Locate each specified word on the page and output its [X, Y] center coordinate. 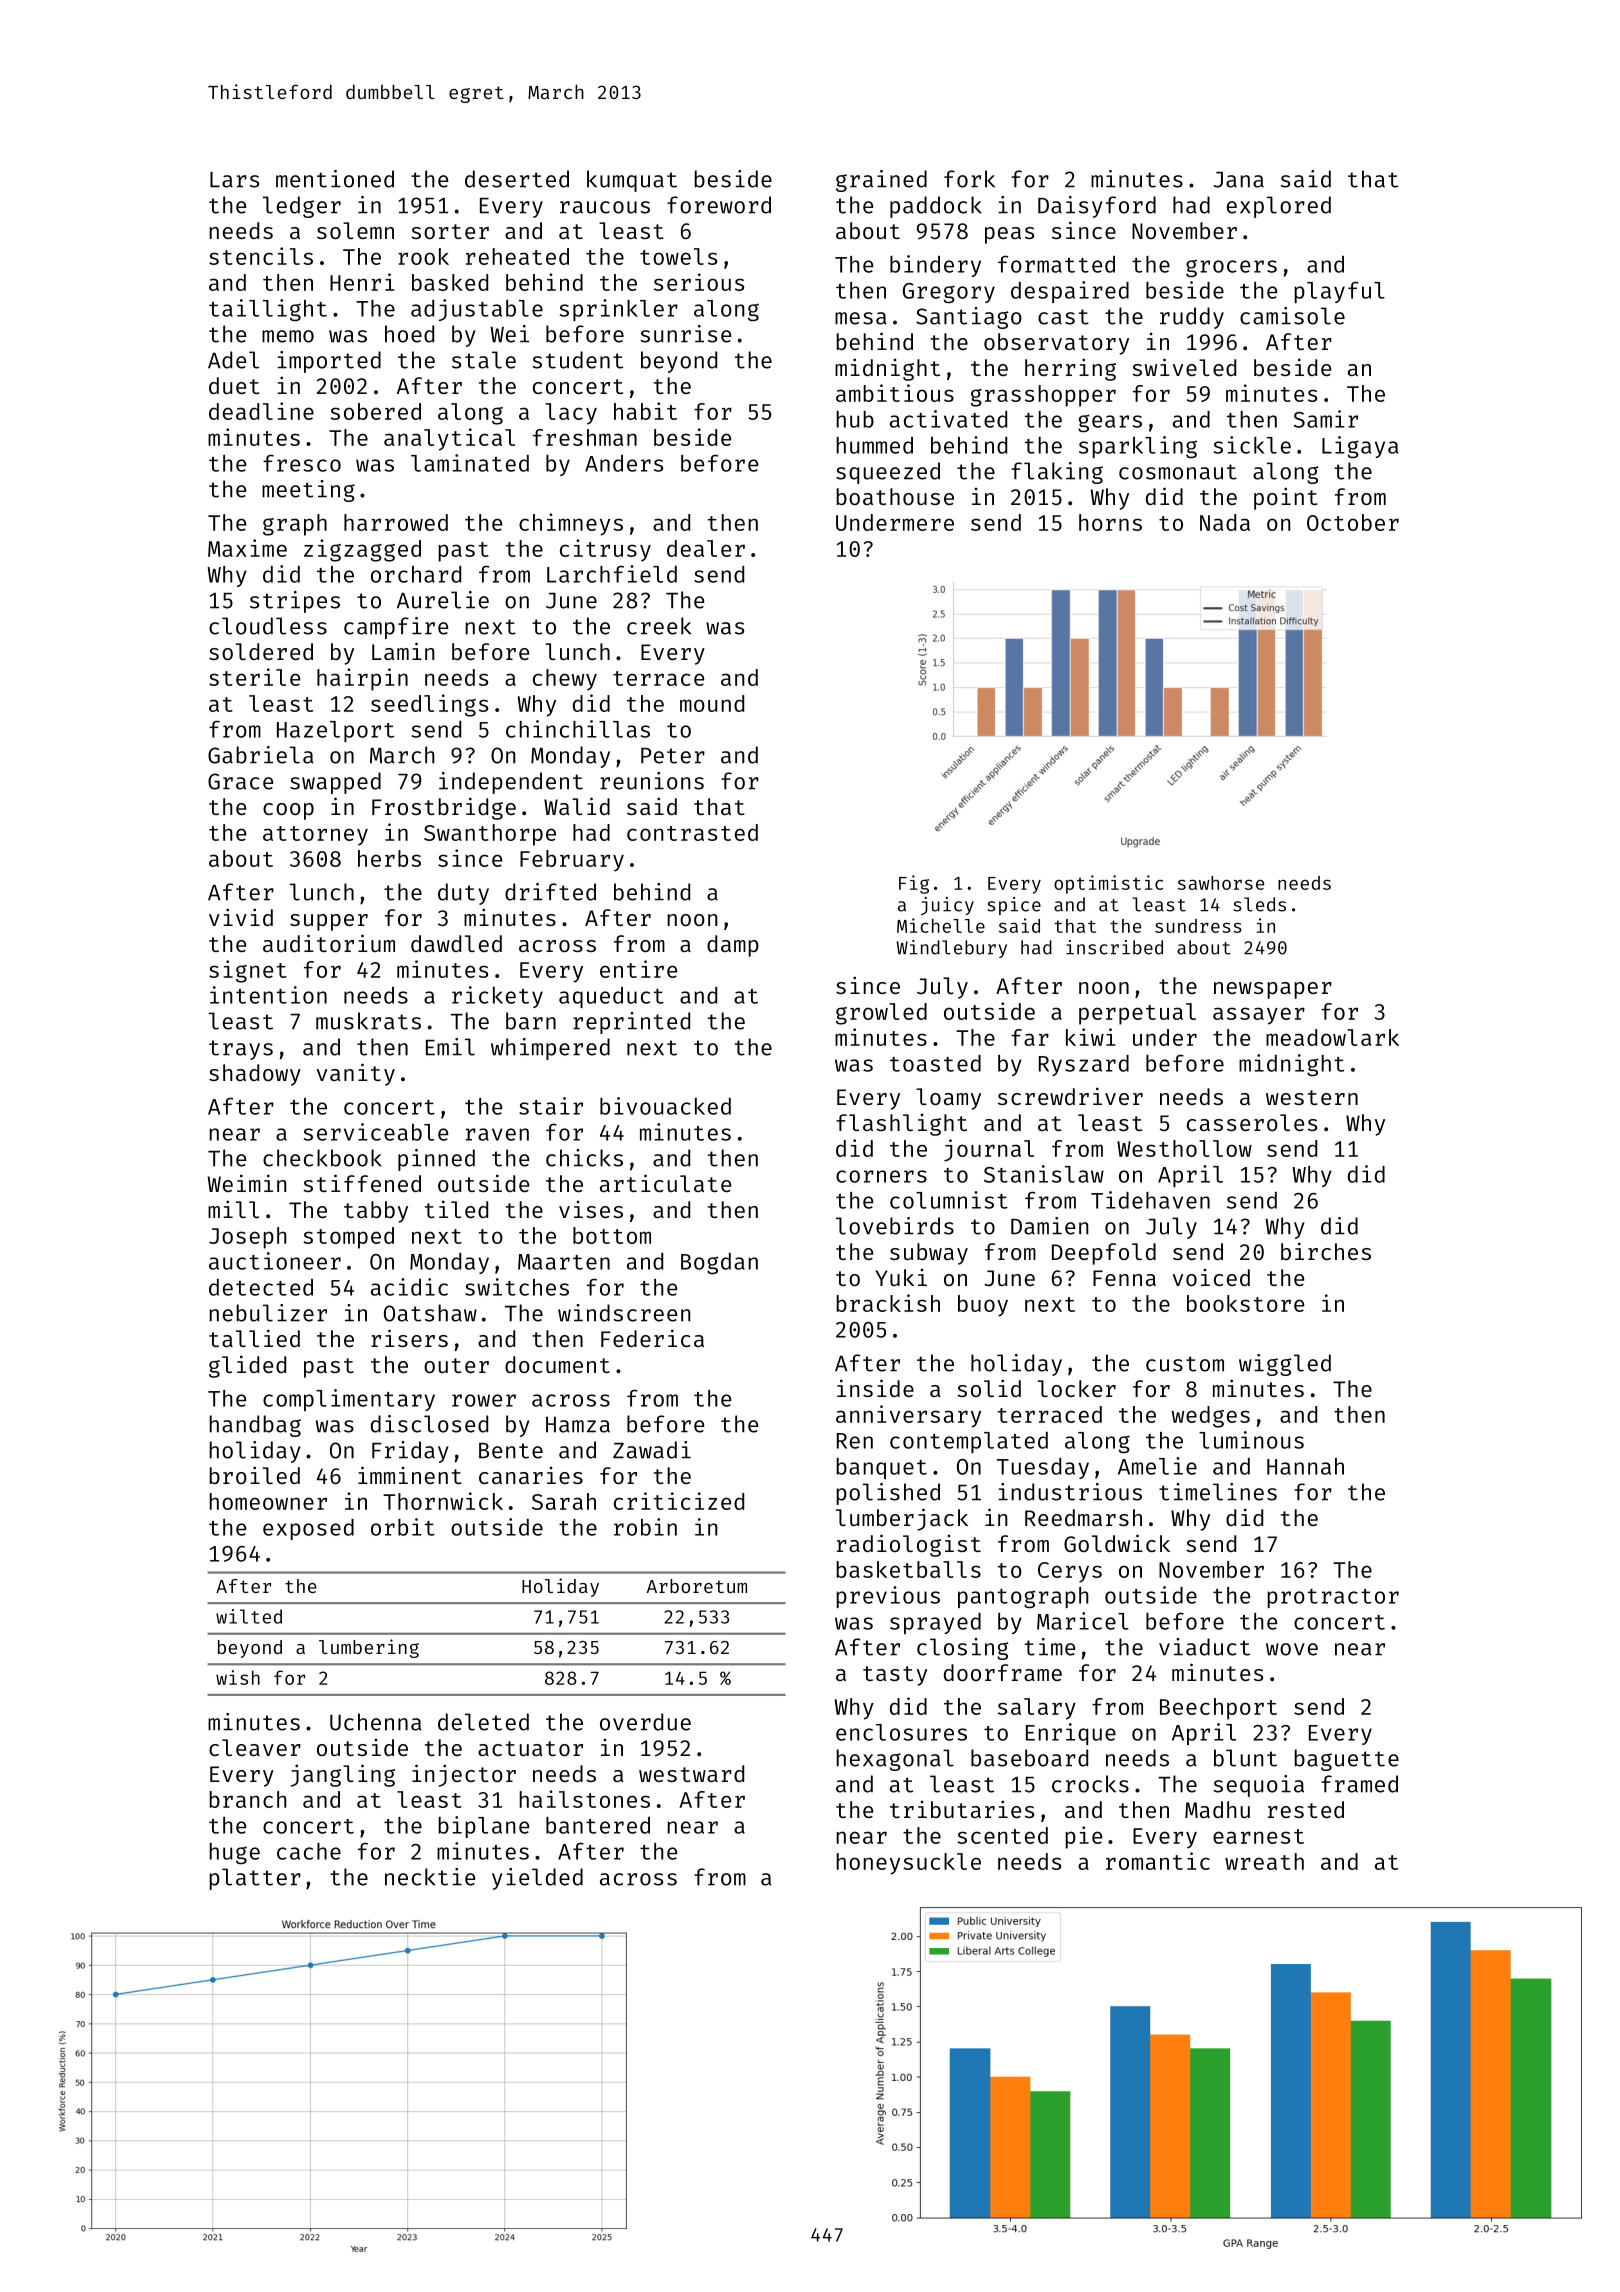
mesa [861, 318]
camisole [1292, 316]
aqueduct [611, 997]
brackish [888, 1303]
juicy [947, 906]
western [1312, 1097]
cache [309, 1851]
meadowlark [1332, 1037]
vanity [356, 1074]
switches [517, 1287]
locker [1077, 1388]
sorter [450, 231]
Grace [240, 781]
